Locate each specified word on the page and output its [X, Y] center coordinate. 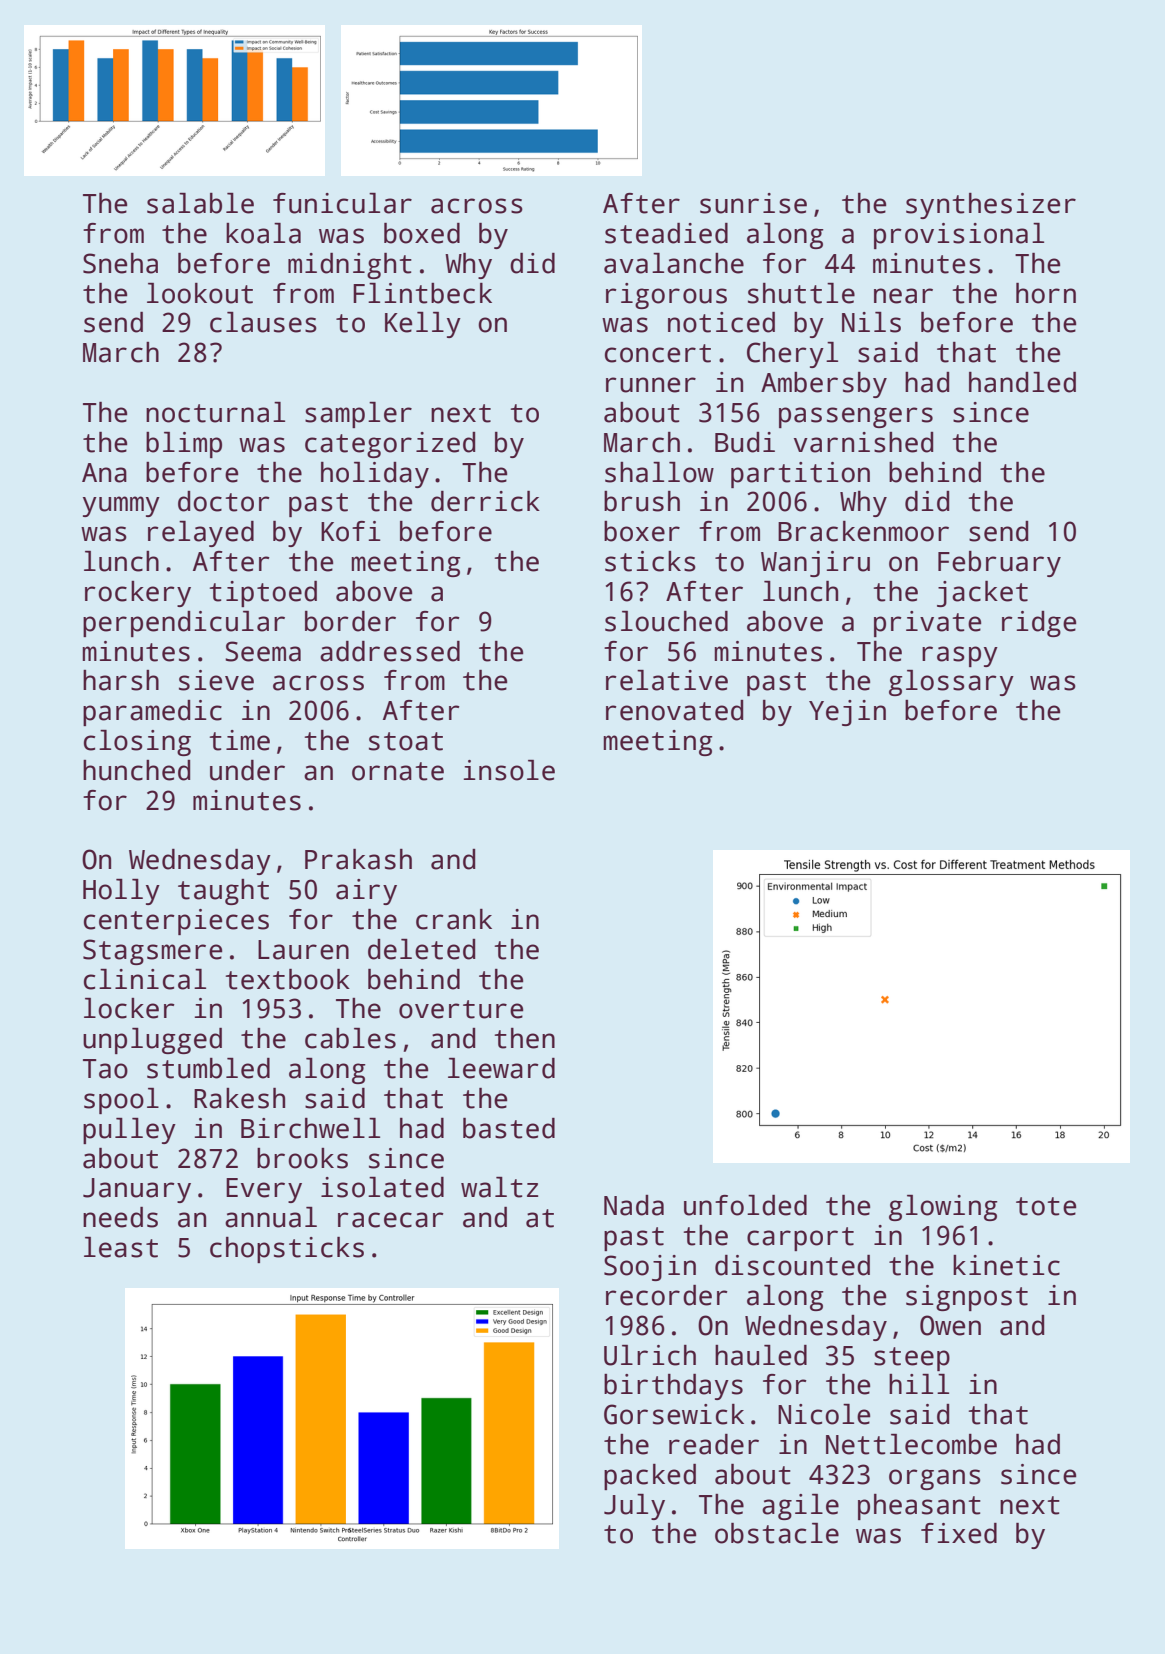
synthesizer [991, 206]
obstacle [777, 1533]
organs [935, 1479]
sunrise [753, 203]
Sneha [120, 263]
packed [650, 1477]
